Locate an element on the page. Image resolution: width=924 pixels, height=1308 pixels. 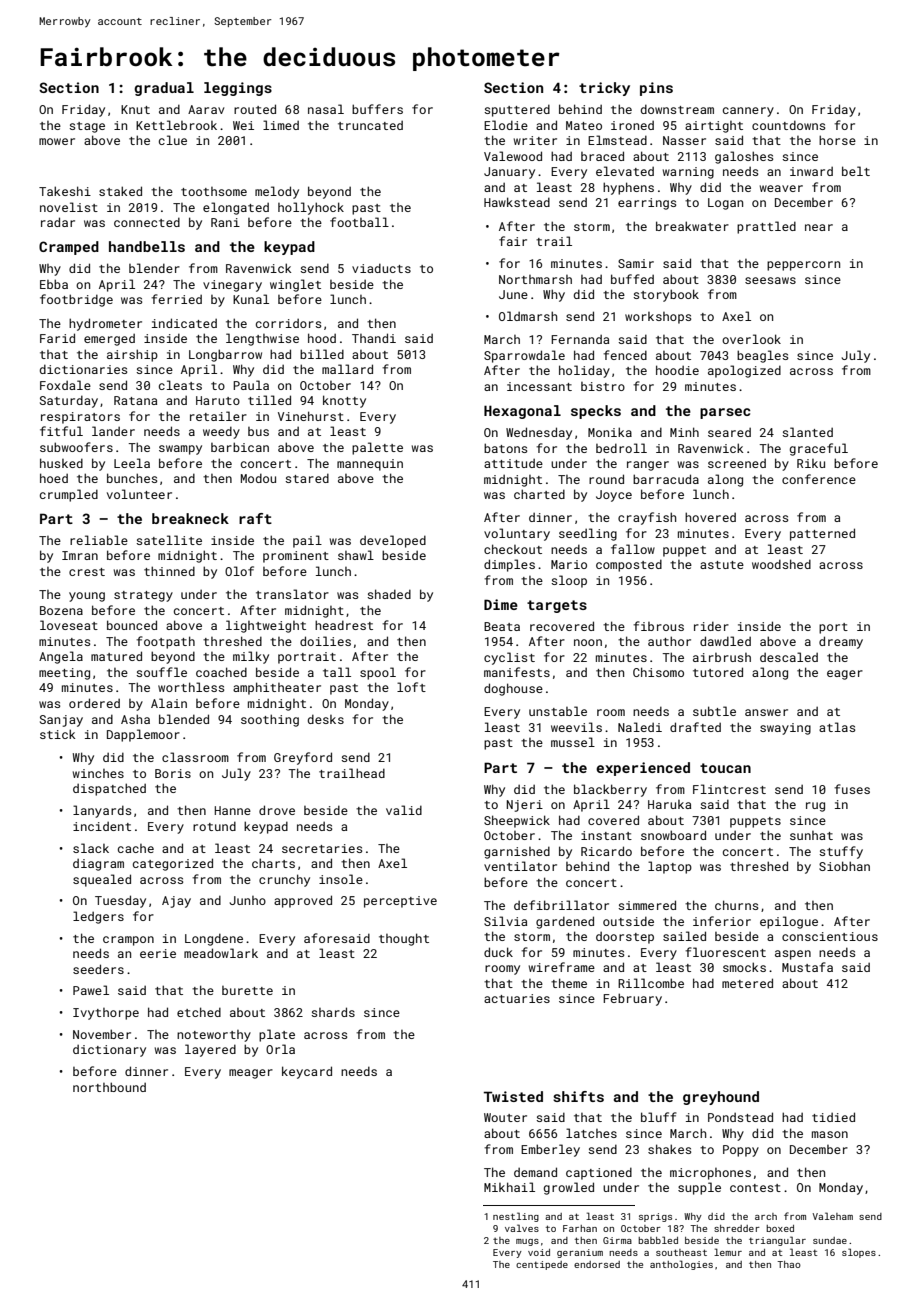
sputtered is located at coordinates (517, 110).
